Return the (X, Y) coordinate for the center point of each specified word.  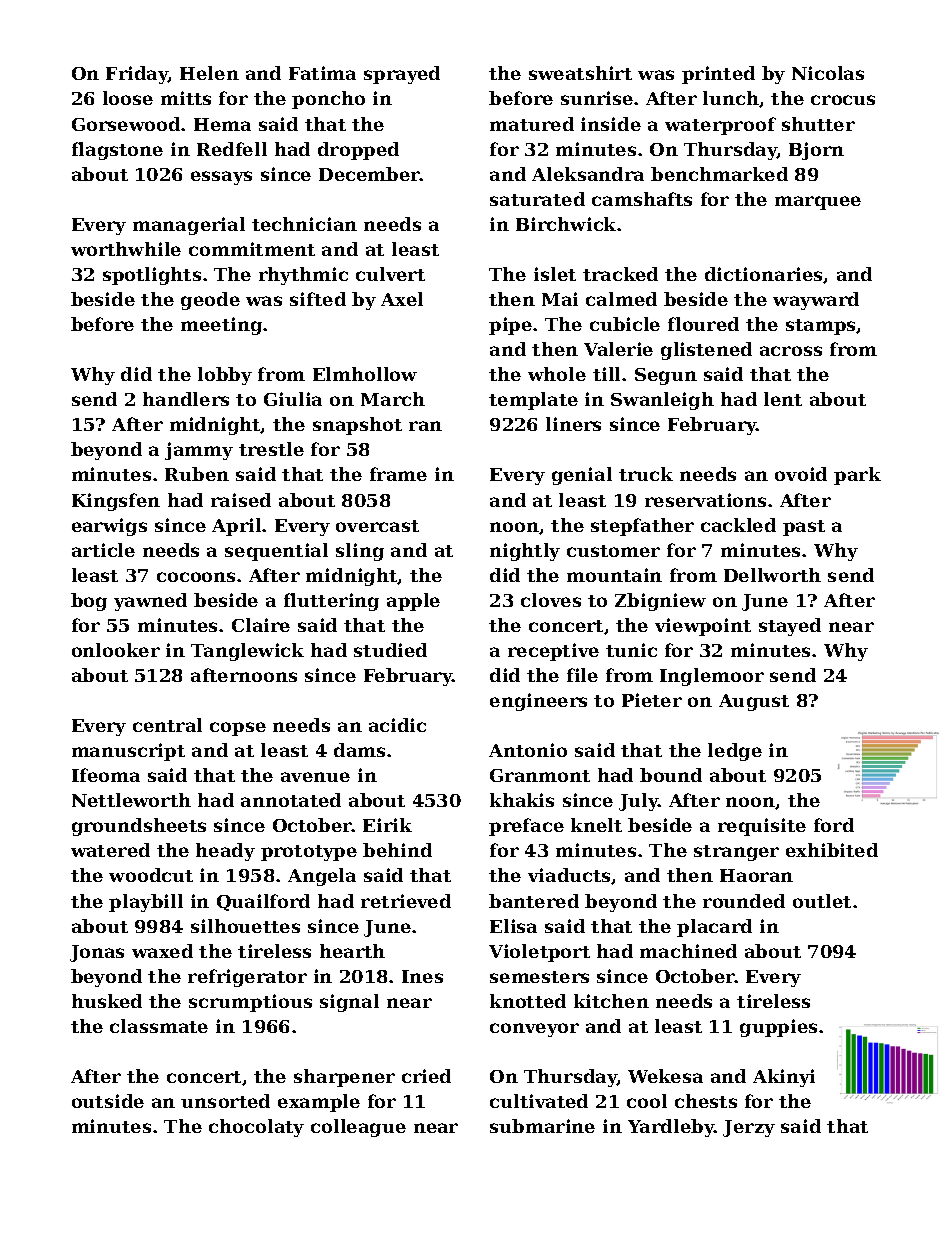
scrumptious (250, 1003)
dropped (358, 151)
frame (398, 474)
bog (89, 602)
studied (390, 650)
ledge (735, 752)
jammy (199, 451)
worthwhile (126, 249)
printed (718, 75)
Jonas (97, 953)
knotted (528, 1001)
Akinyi (784, 1078)
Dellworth (772, 575)
